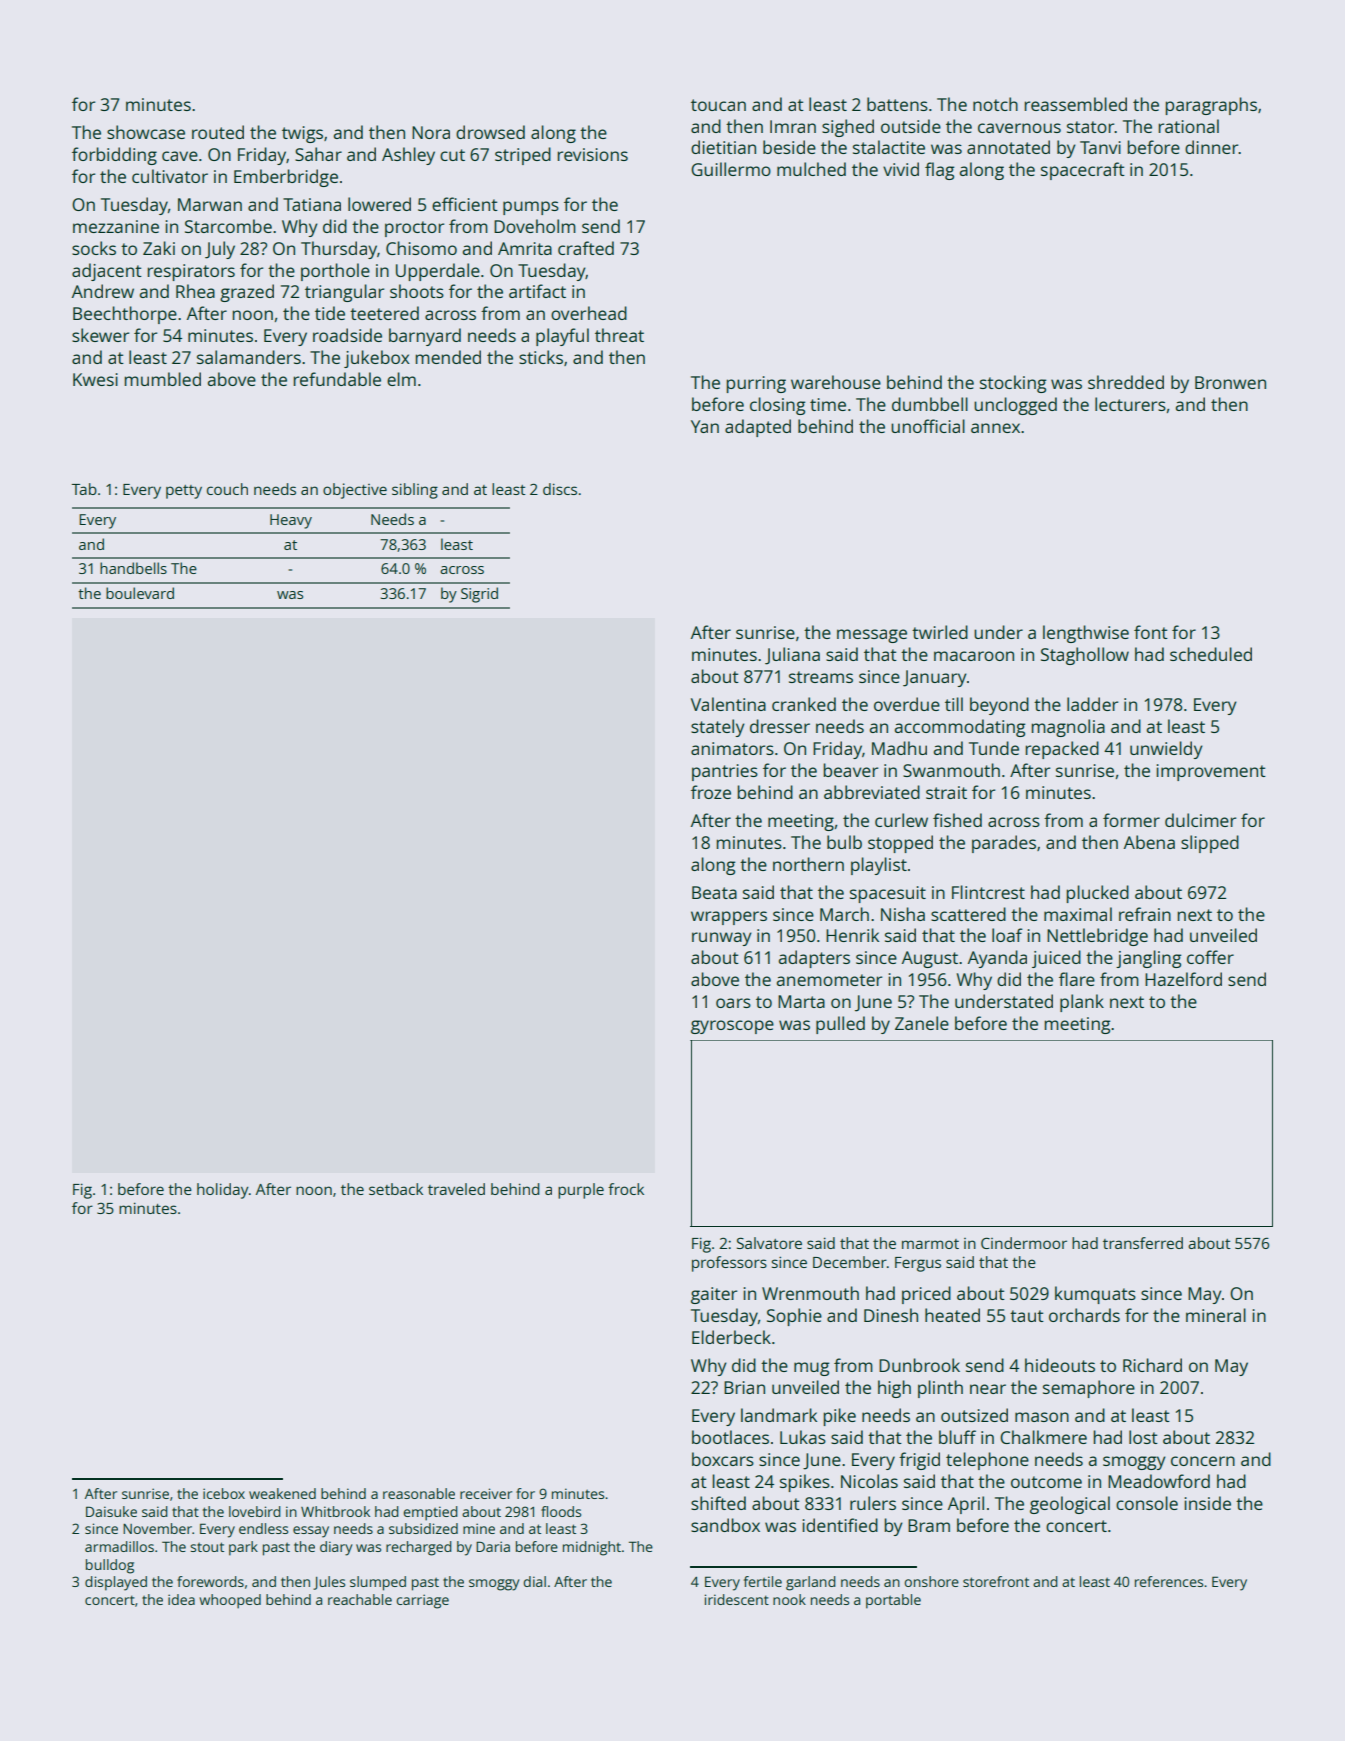 This page has height=1741, width=1345. I want to click on frock, so click(626, 1189).
